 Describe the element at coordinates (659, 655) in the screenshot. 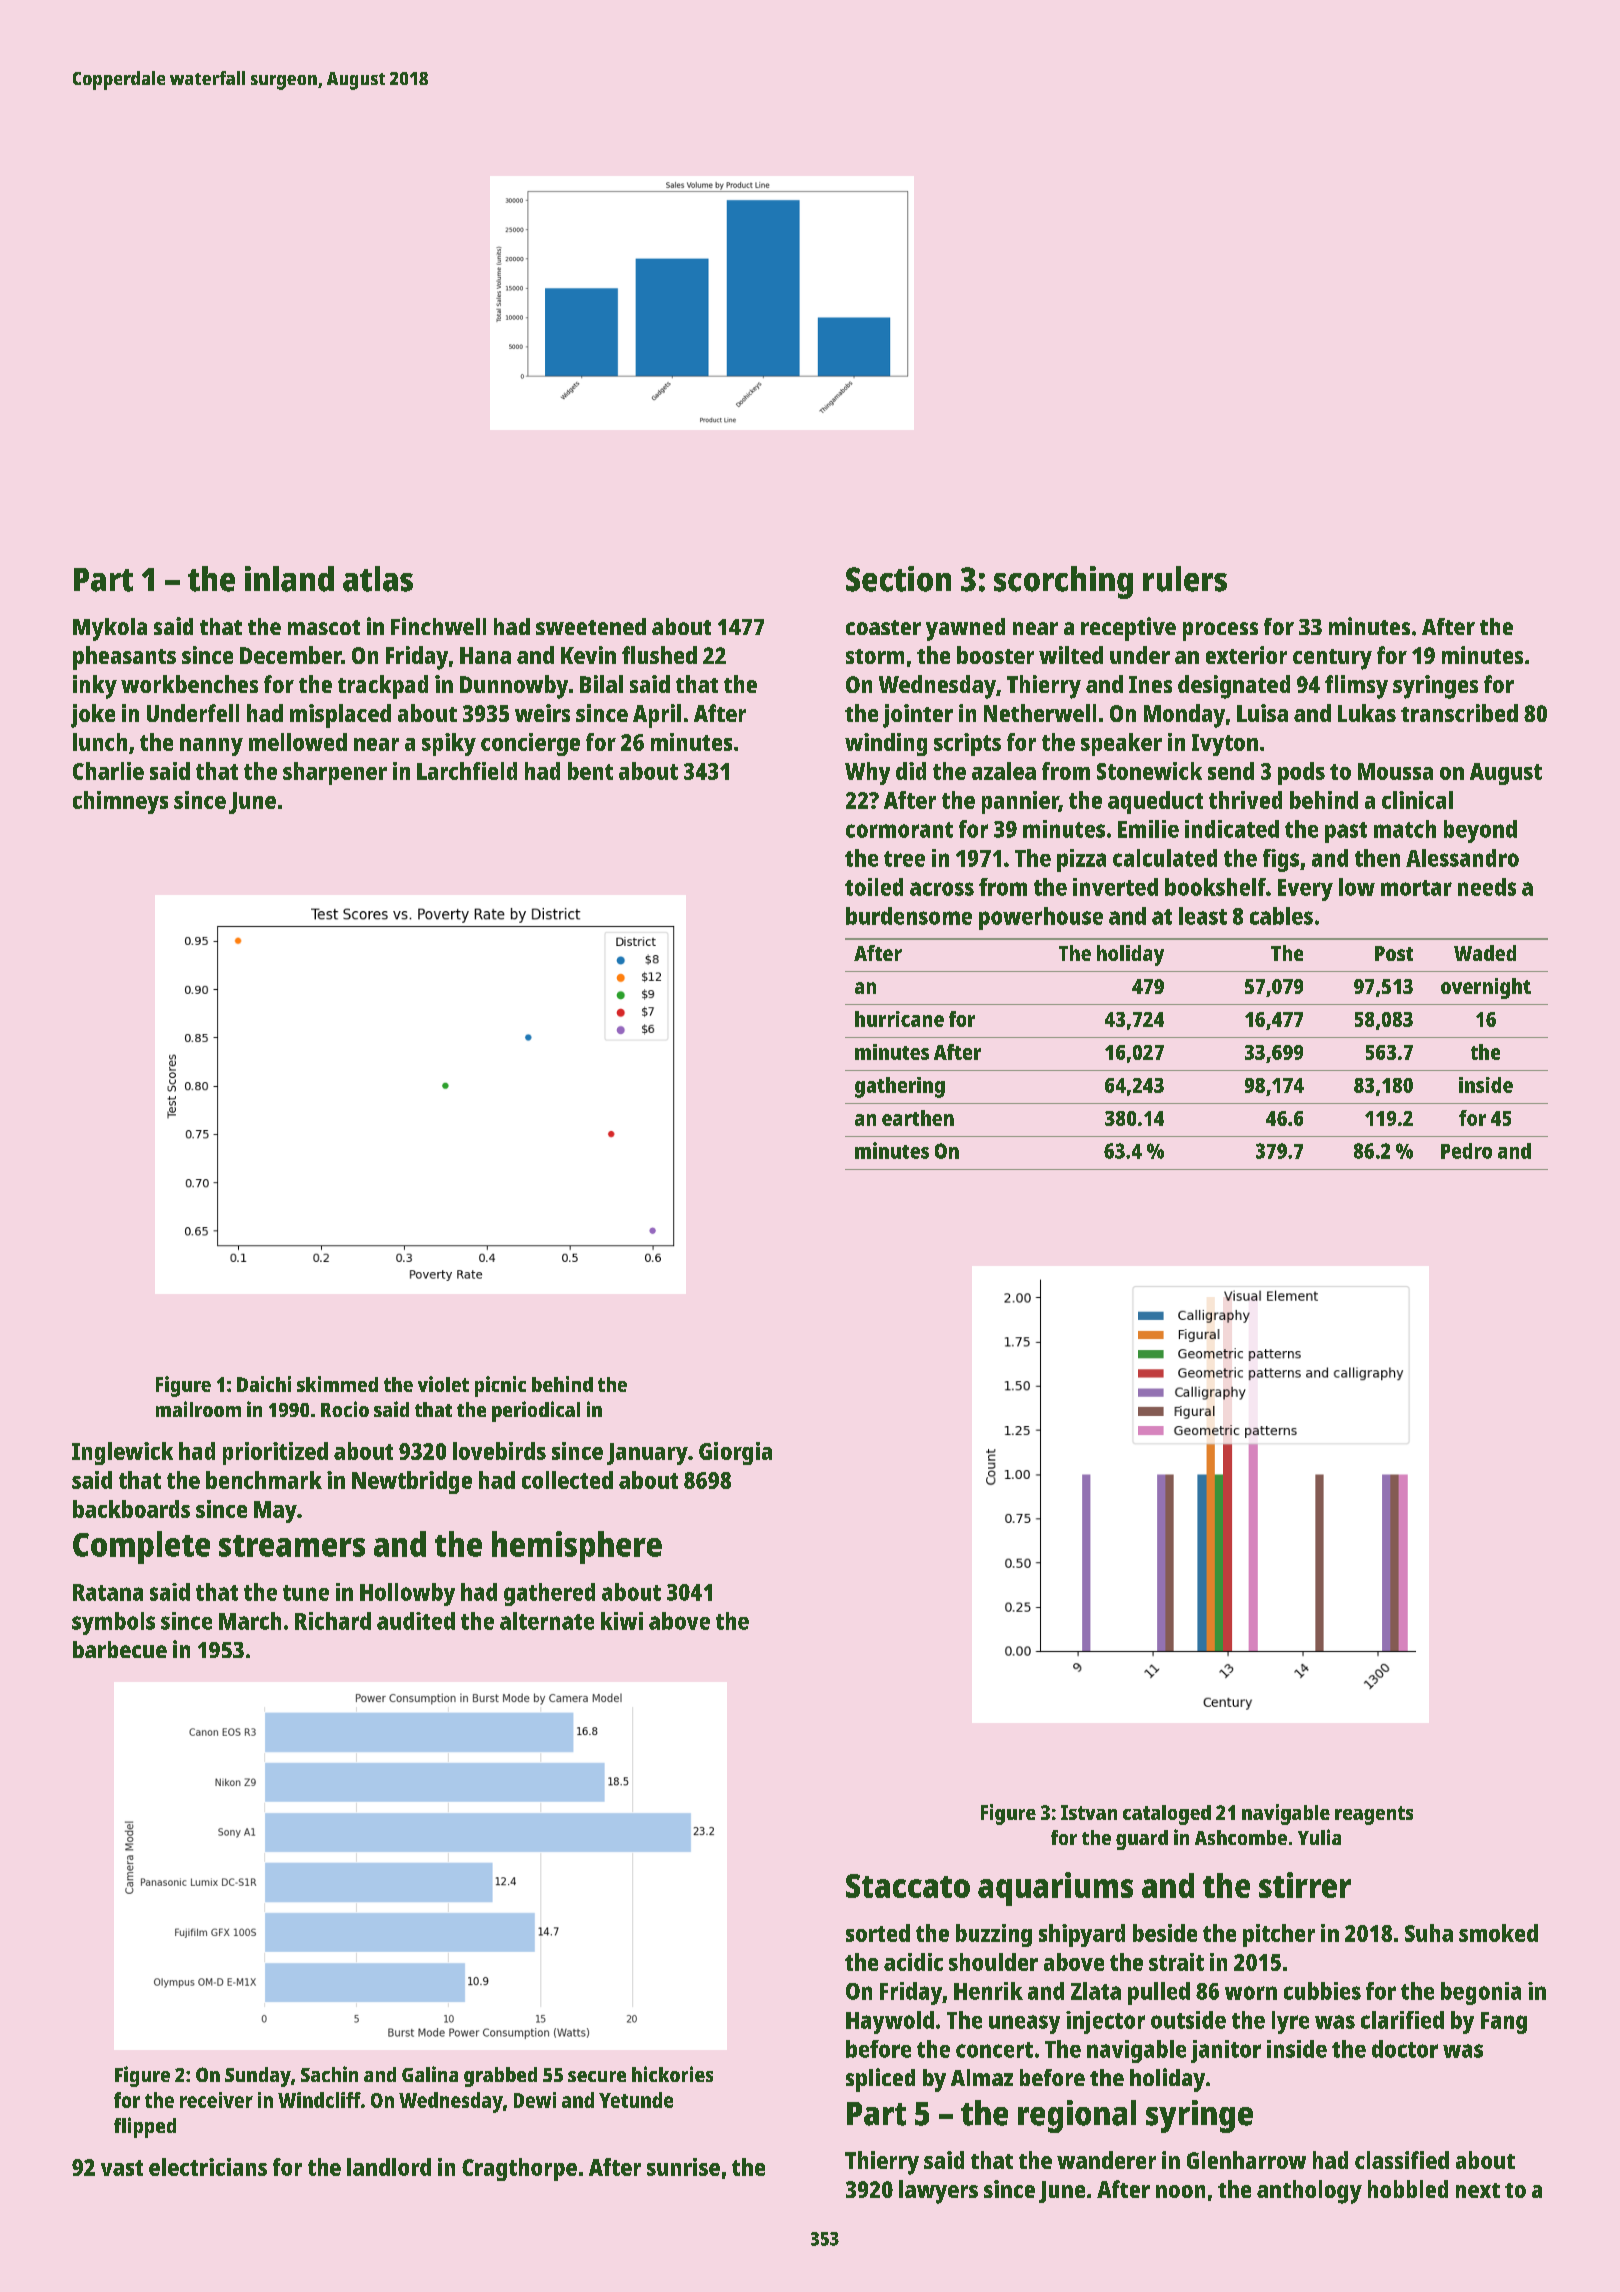

I see `flushed` at that location.
